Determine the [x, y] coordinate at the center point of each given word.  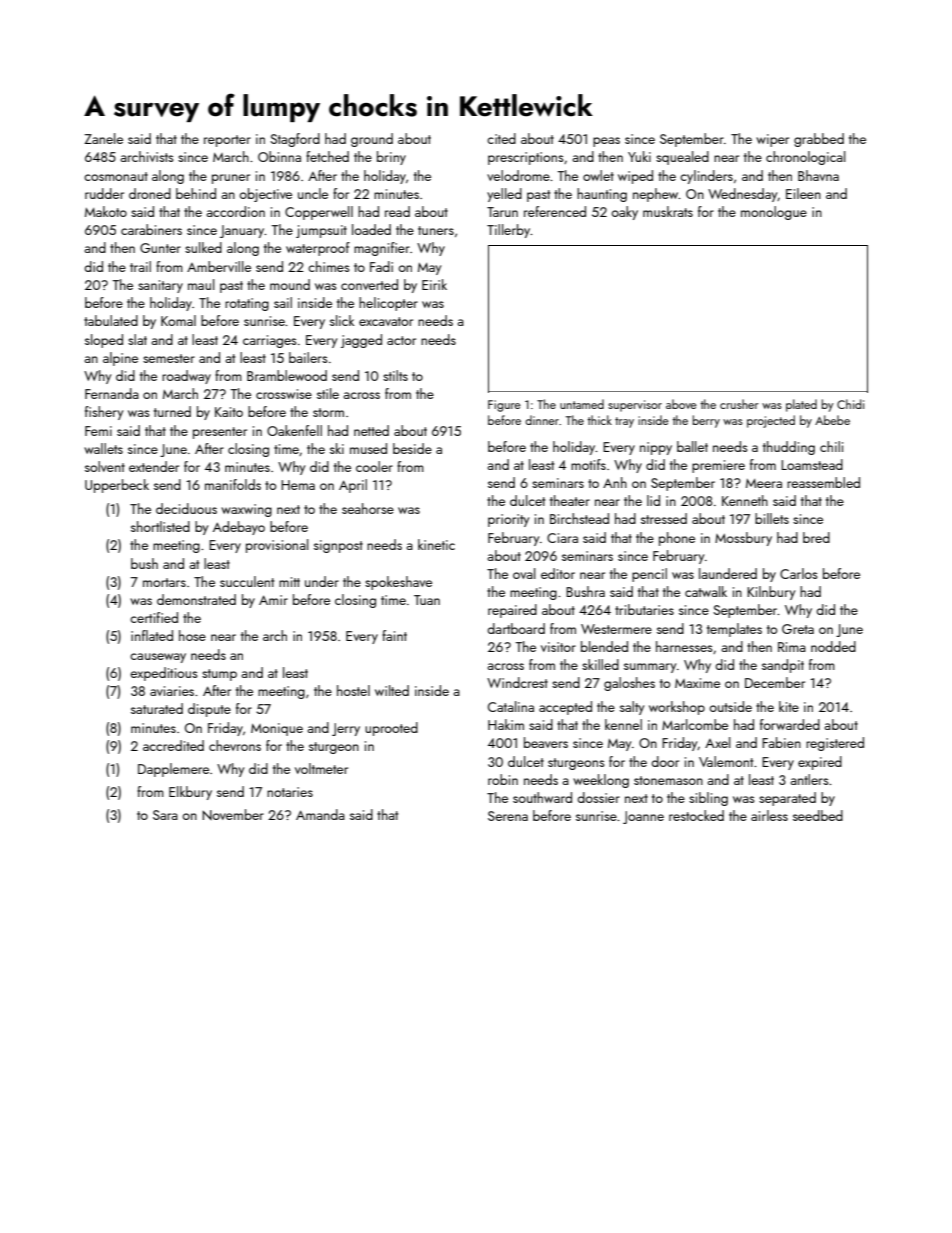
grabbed [819, 140]
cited [501, 138]
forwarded [790, 724]
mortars [164, 582]
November [233, 814]
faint [394, 635]
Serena [508, 816]
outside [730, 706]
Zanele [103, 138]
